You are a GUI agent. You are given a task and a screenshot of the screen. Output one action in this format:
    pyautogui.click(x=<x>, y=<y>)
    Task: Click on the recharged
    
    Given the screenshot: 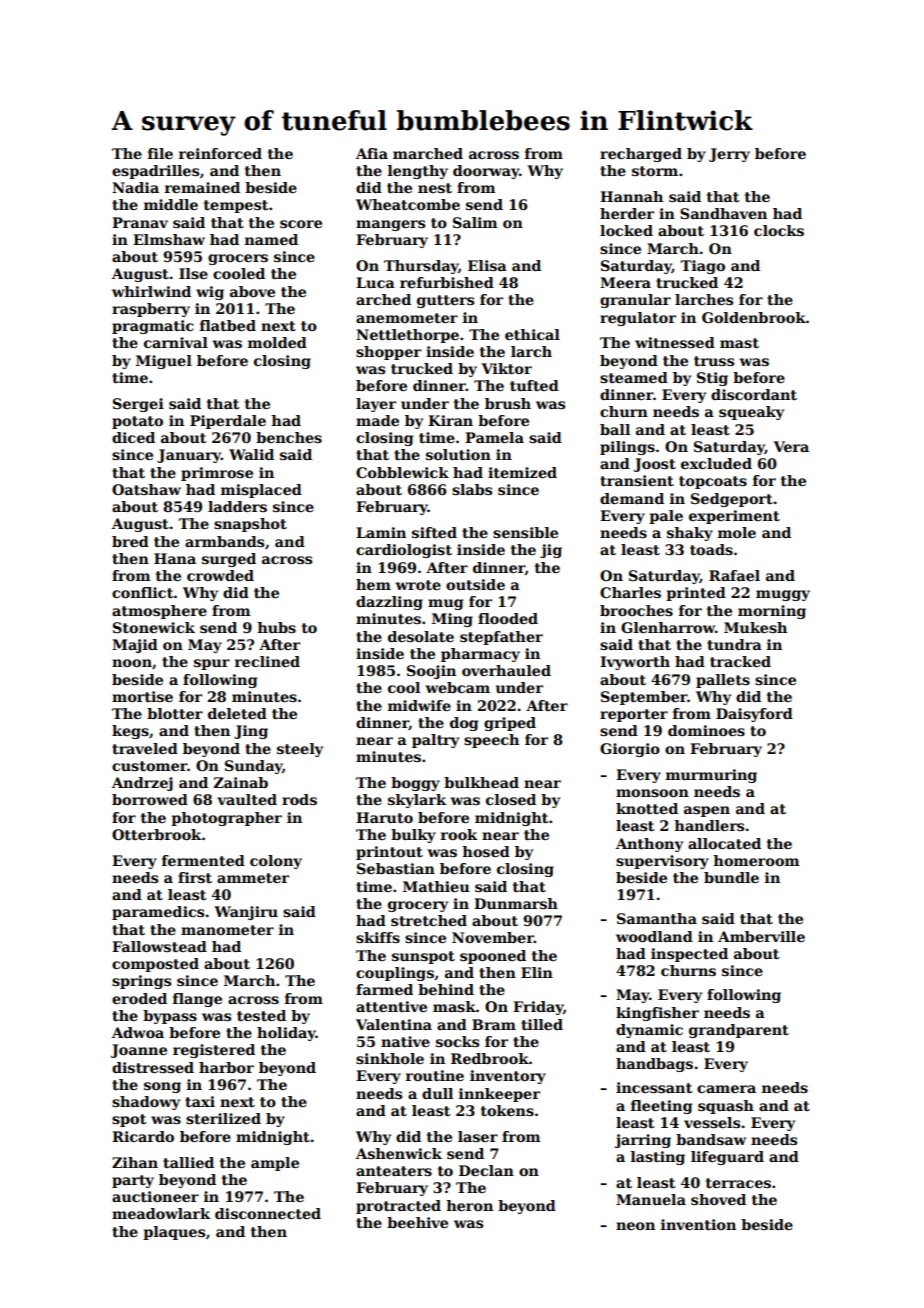 What is the action you would take?
    pyautogui.click(x=641, y=155)
